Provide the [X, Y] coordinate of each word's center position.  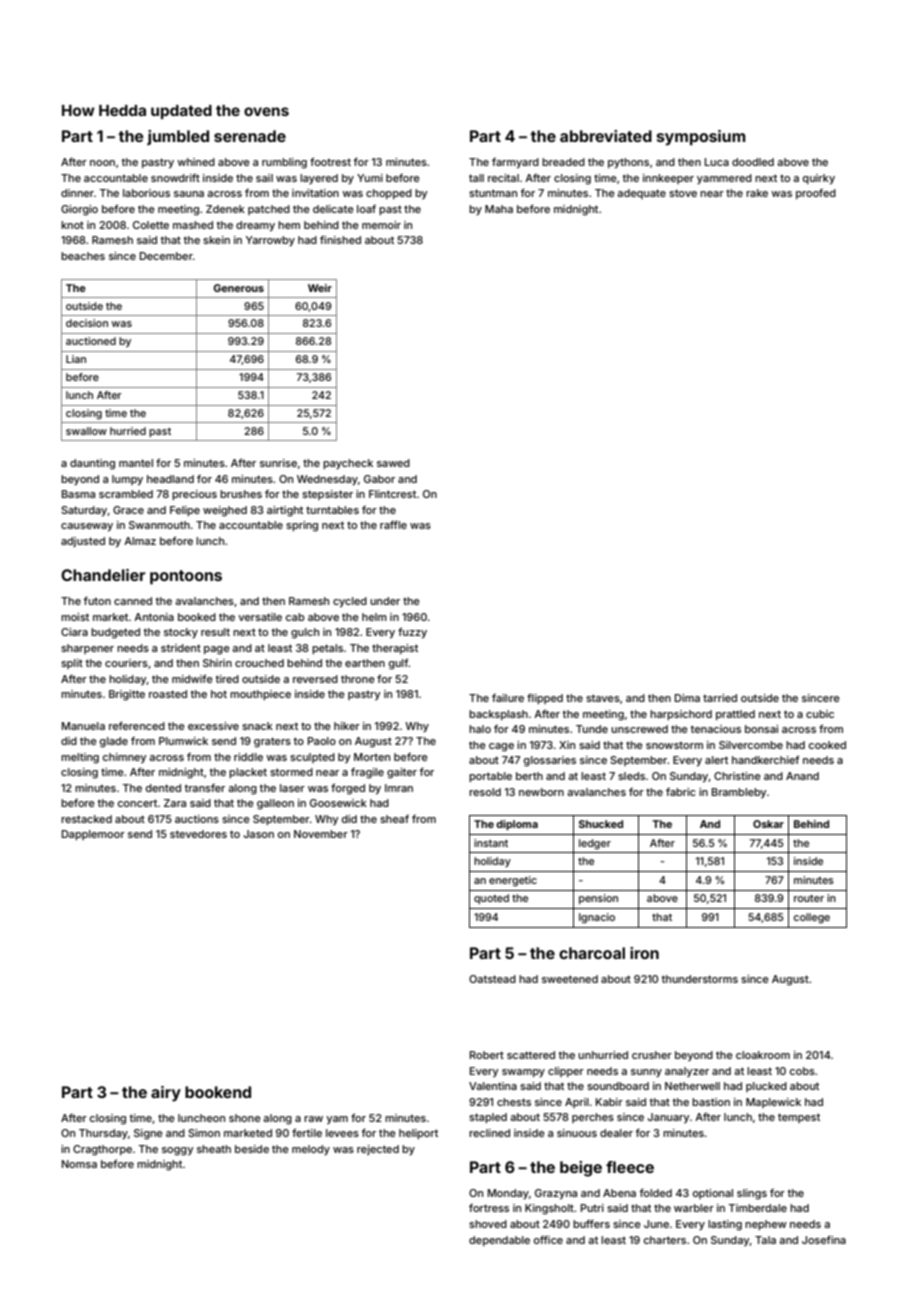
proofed [816, 194]
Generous [238, 288]
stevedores [198, 834]
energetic [513, 881]
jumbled [178, 137]
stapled [488, 1118]
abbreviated [606, 136]
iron [644, 953]
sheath [214, 1149]
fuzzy [412, 633]
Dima [687, 698]
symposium [701, 138]
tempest [799, 1118]
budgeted [115, 633]
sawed [393, 463]
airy [166, 1094]
